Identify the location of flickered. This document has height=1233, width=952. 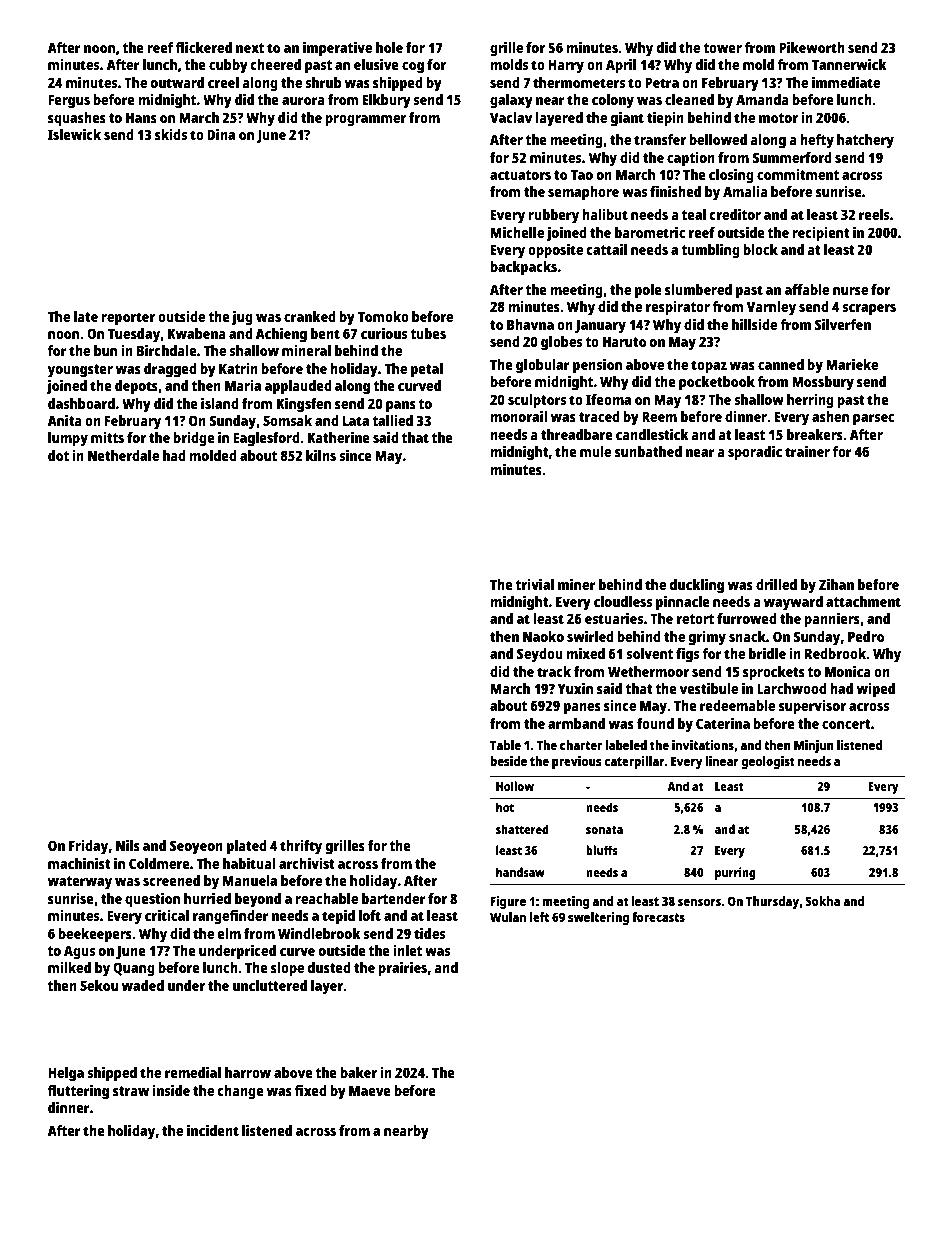
(203, 47).
